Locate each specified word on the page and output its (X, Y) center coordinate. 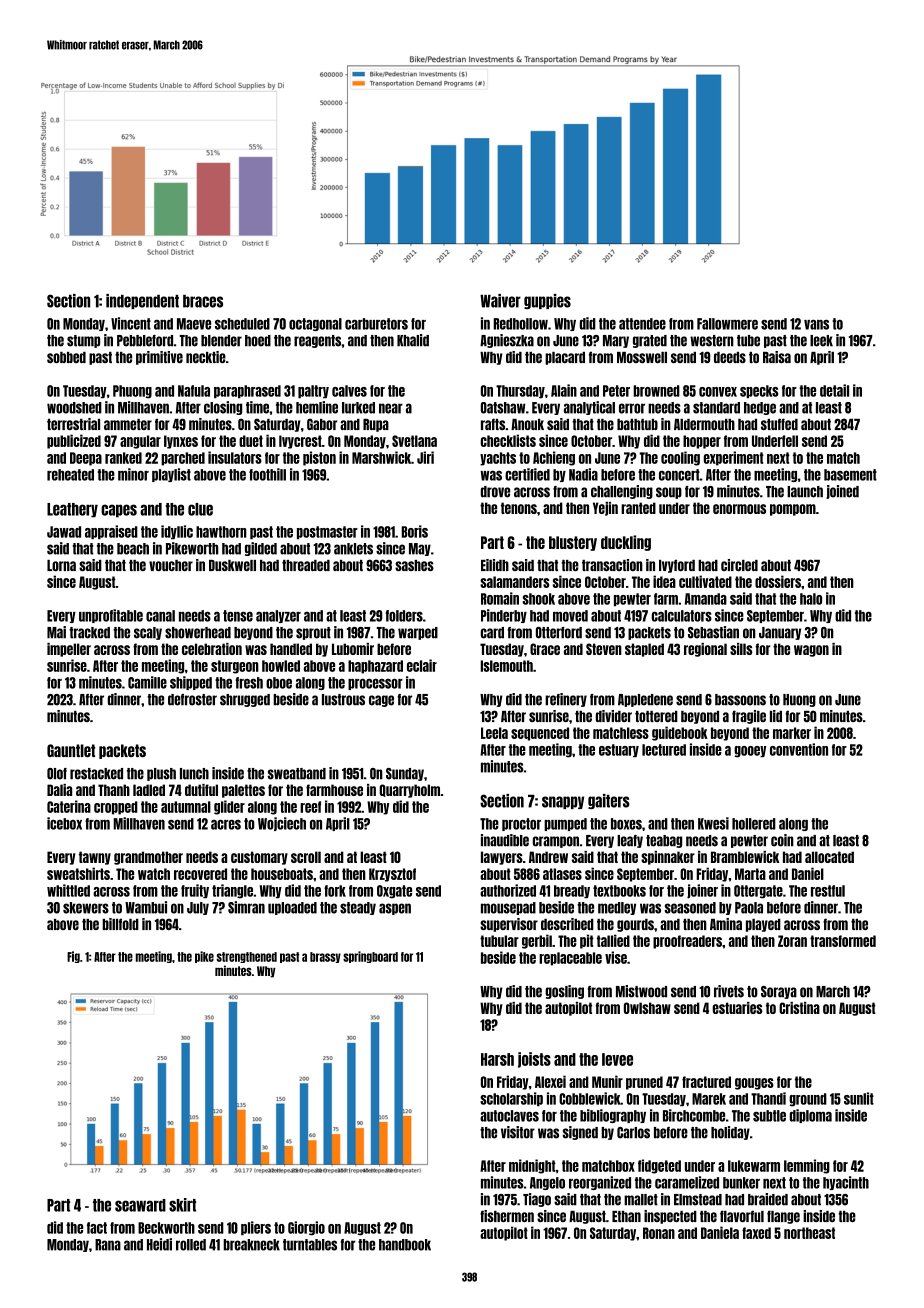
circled (739, 565)
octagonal (315, 324)
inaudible (505, 840)
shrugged (245, 700)
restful (828, 891)
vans (816, 324)
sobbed (66, 357)
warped (418, 633)
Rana (108, 1245)
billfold (120, 924)
